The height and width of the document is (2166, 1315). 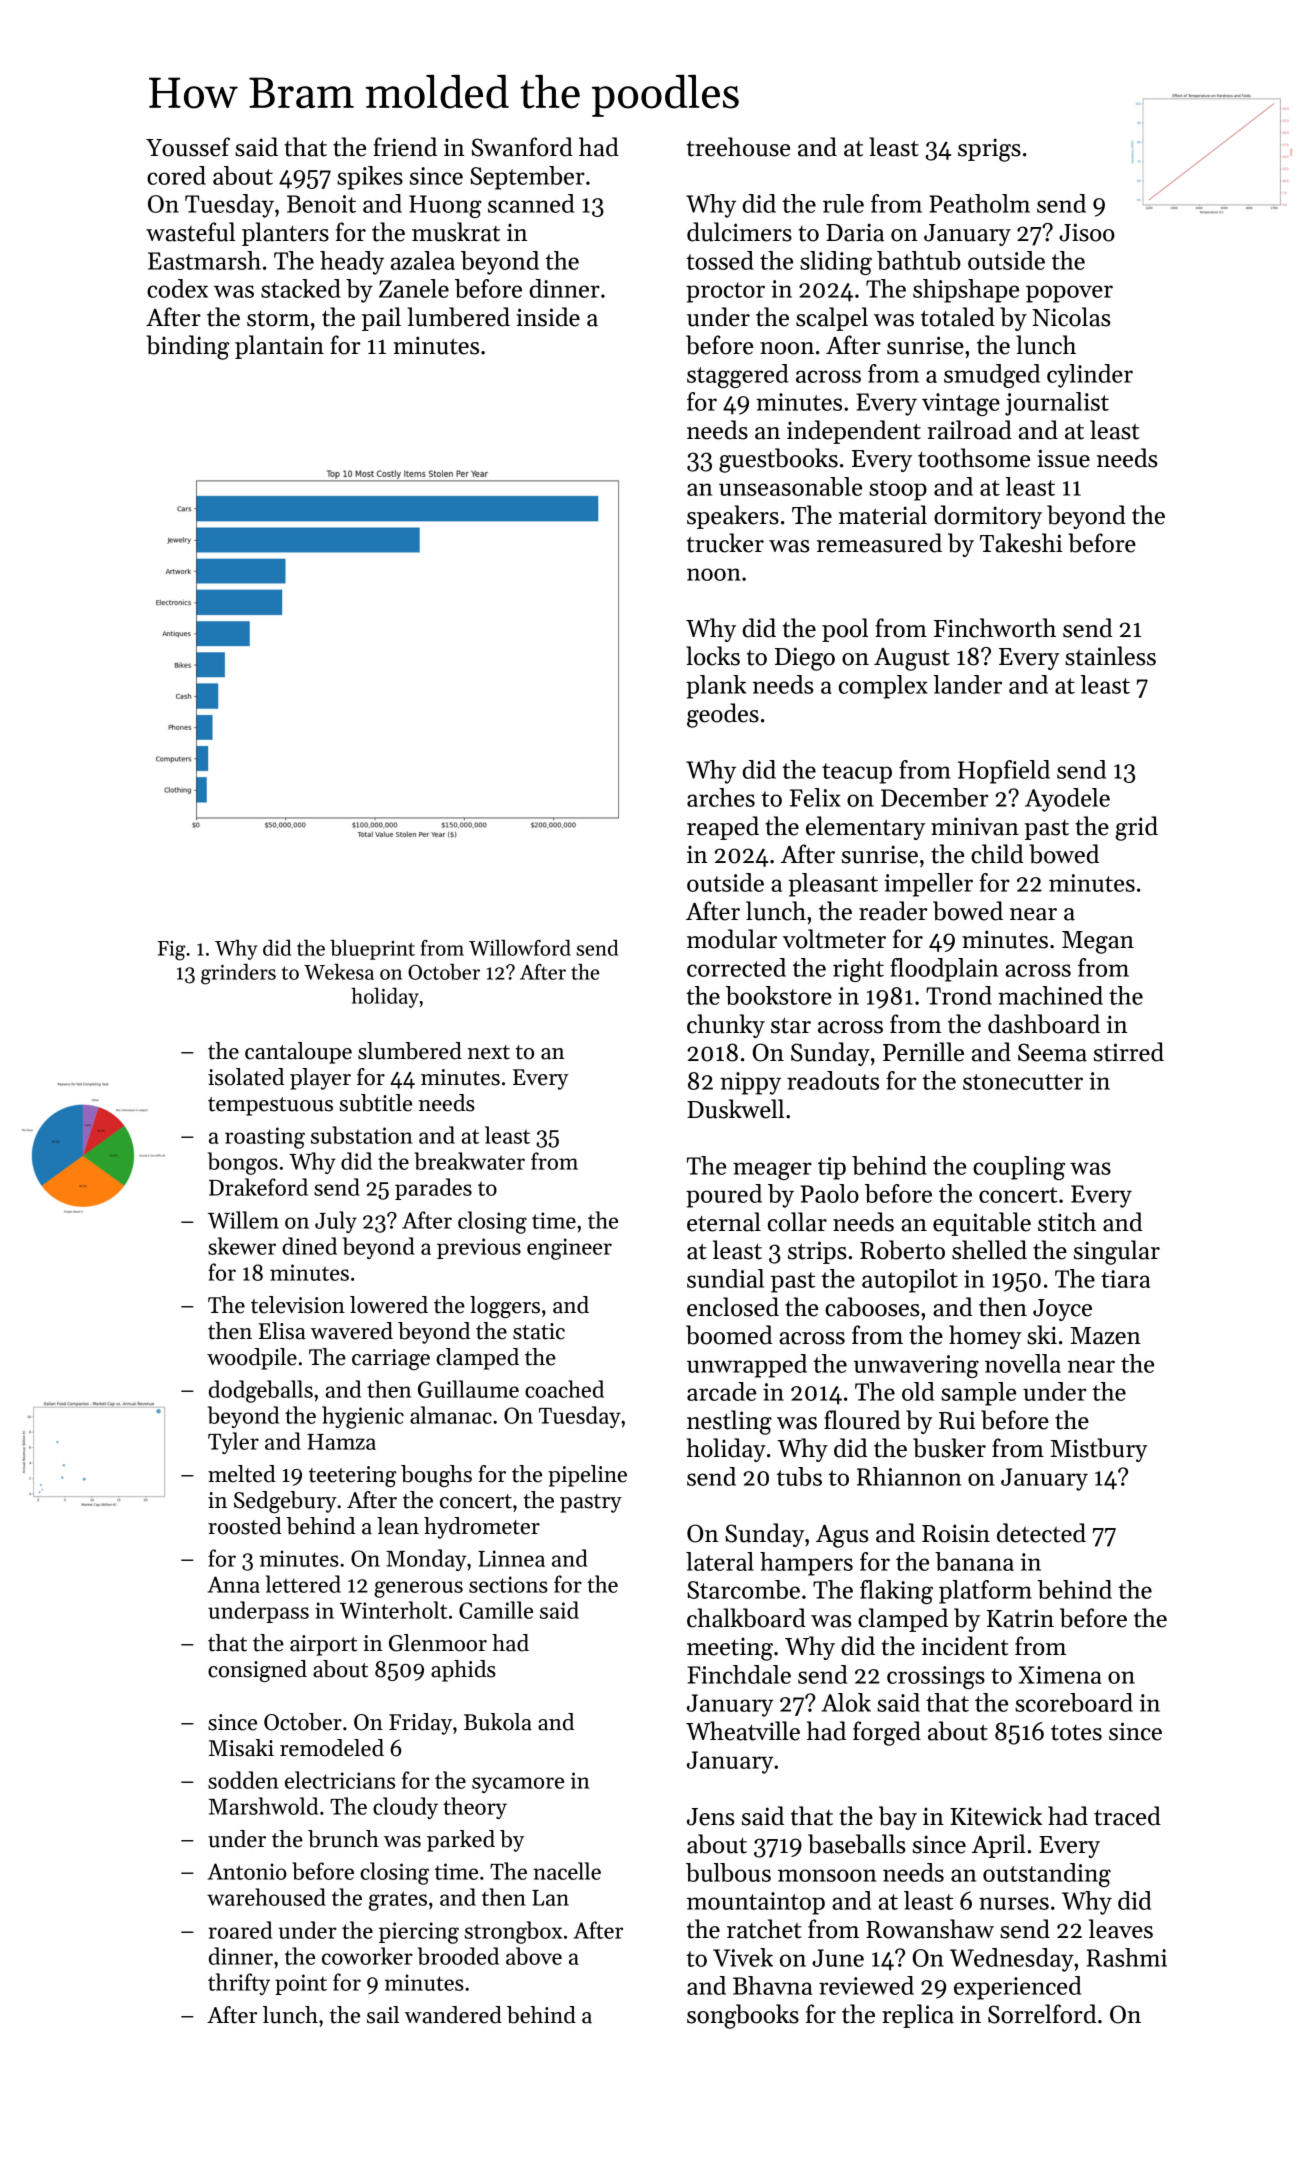 I want to click on aphids, so click(x=463, y=1671).
